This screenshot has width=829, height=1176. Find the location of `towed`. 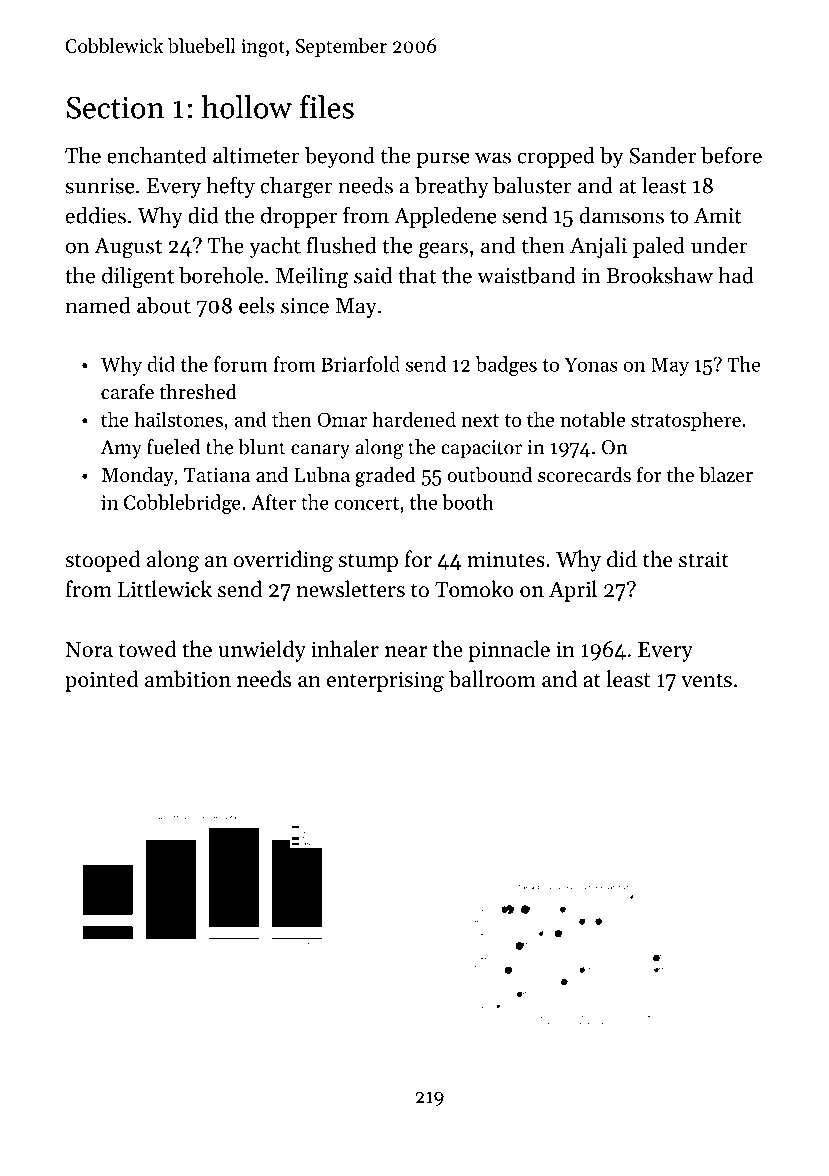

towed is located at coordinates (147, 649).
